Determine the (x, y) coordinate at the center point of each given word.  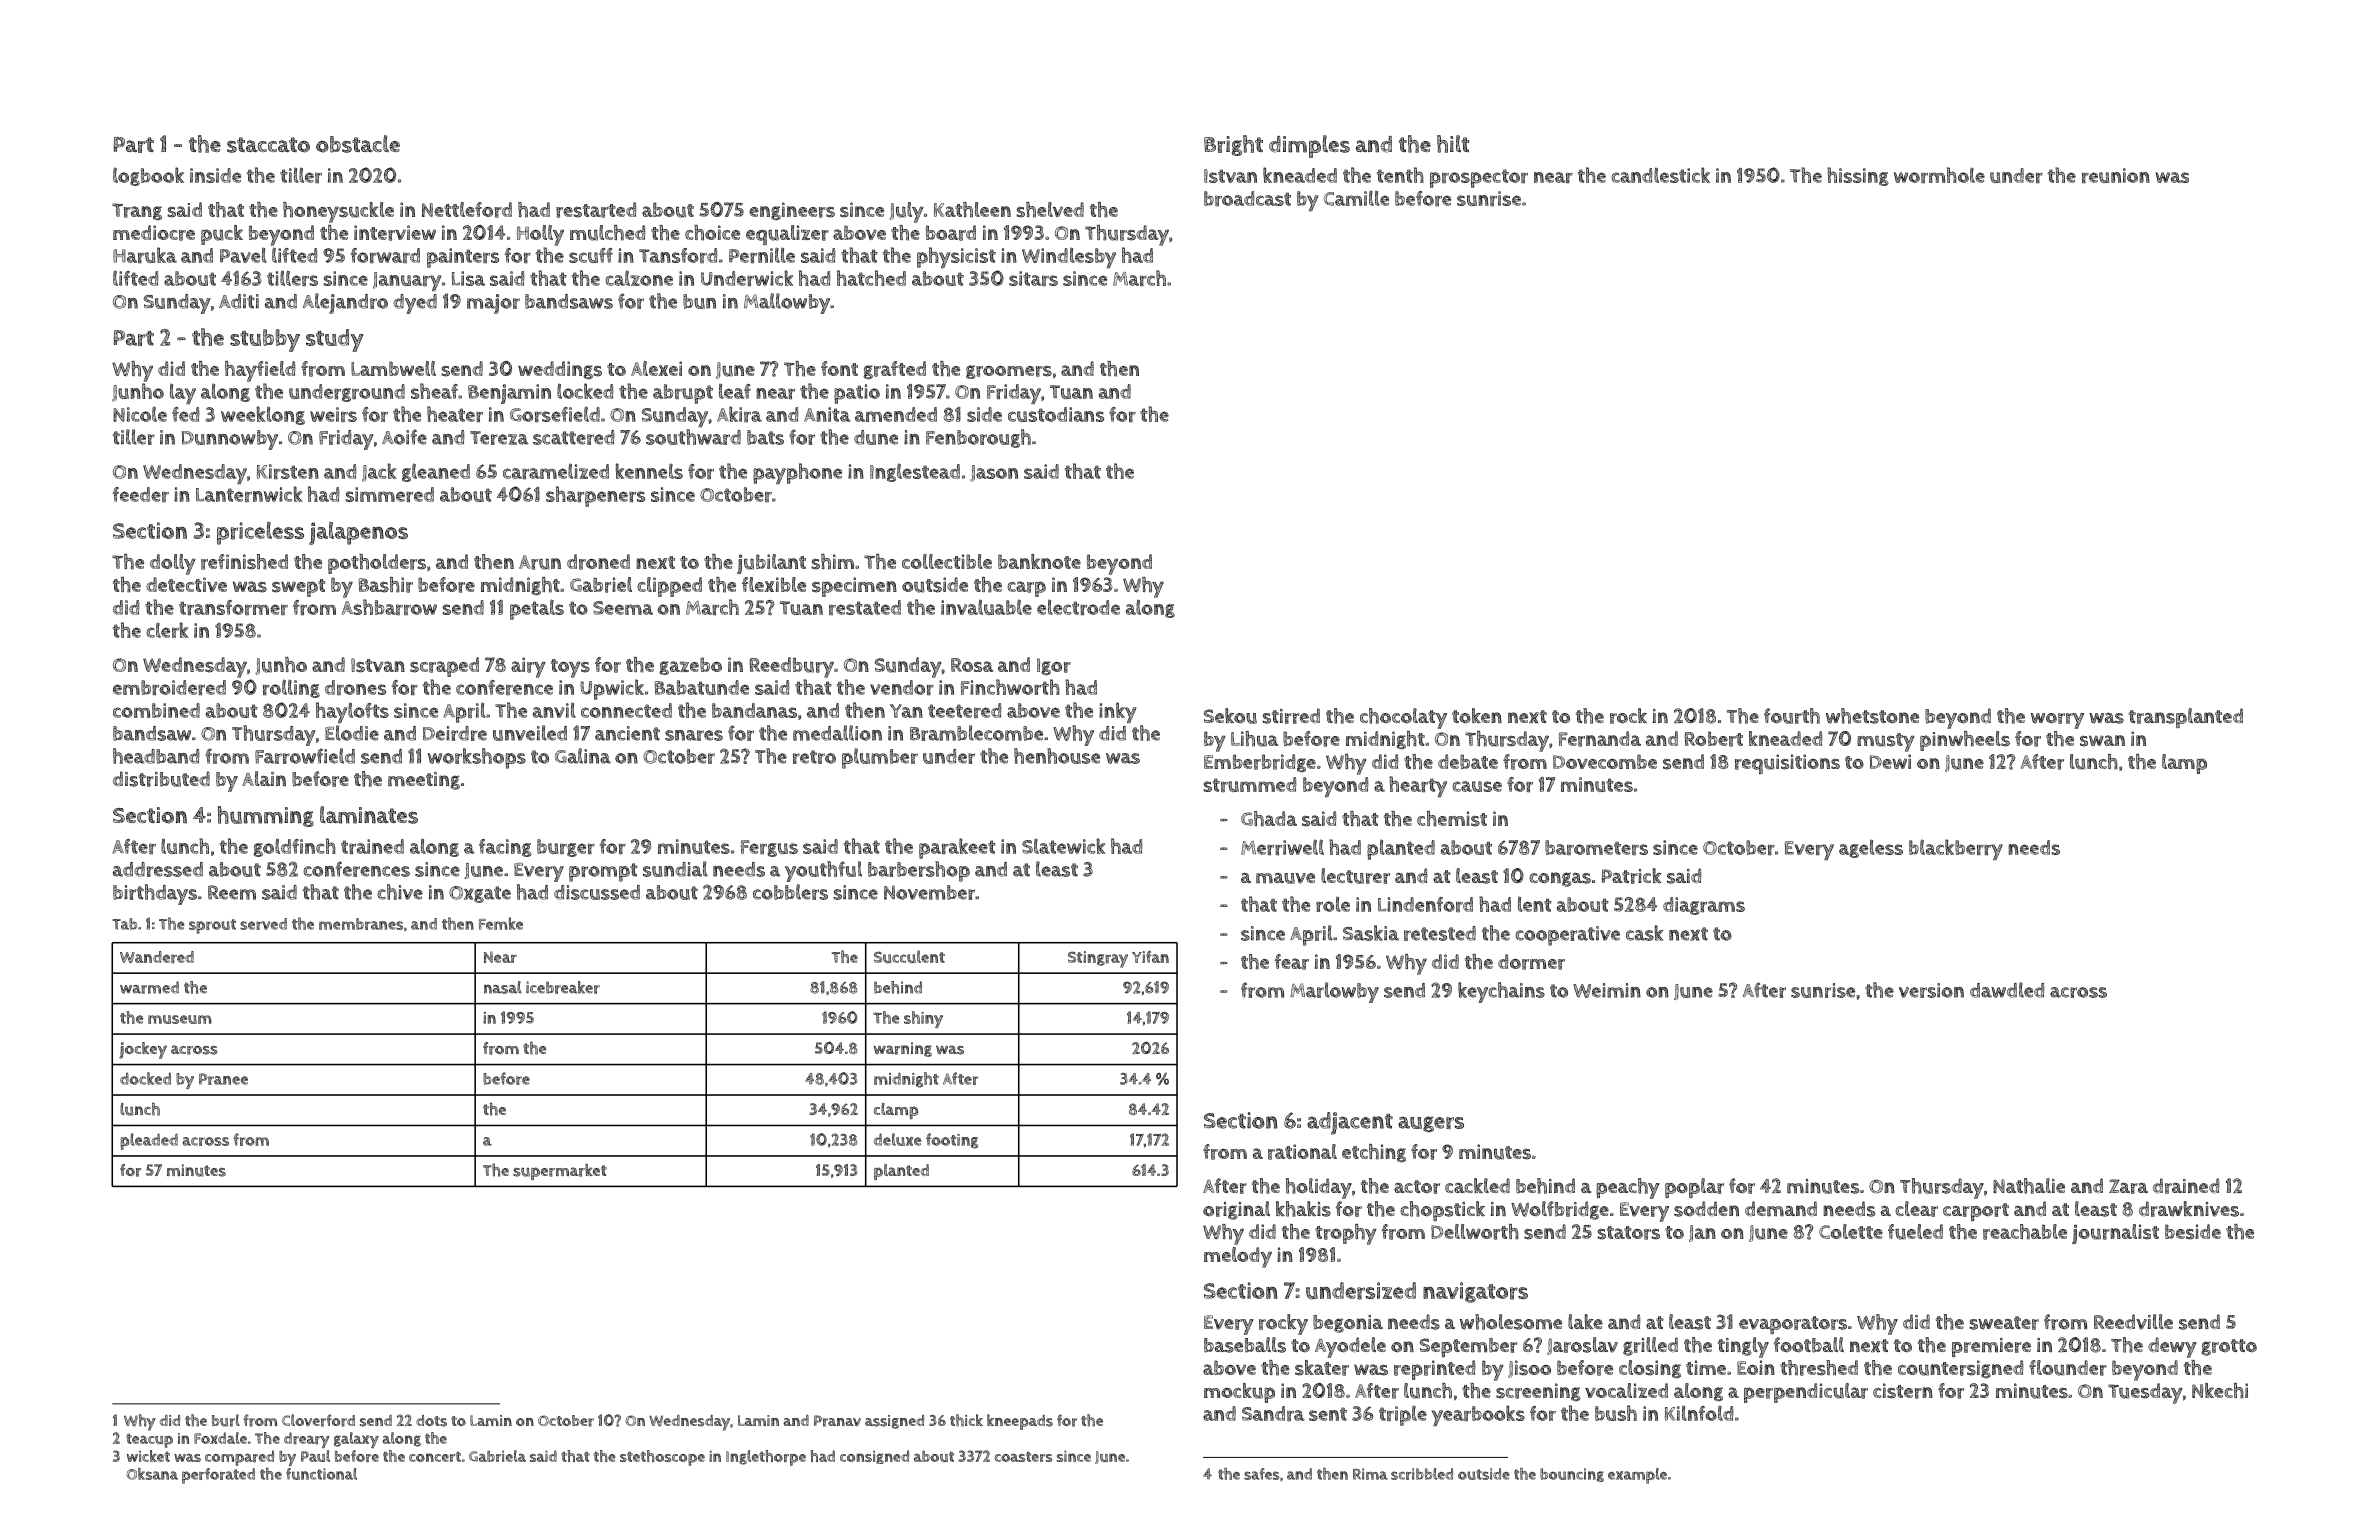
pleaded (149, 1141)
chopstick (1442, 1211)
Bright (1233, 145)
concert (435, 1456)
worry (2057, 721)
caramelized (556, 471)
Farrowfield (305, 756)
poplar (1694, 1188)
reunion (2116, 176)
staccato (268, 145)
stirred (1291, 716)
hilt (1453, 144)
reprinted (1434, 1370)
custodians (1056, 414)
